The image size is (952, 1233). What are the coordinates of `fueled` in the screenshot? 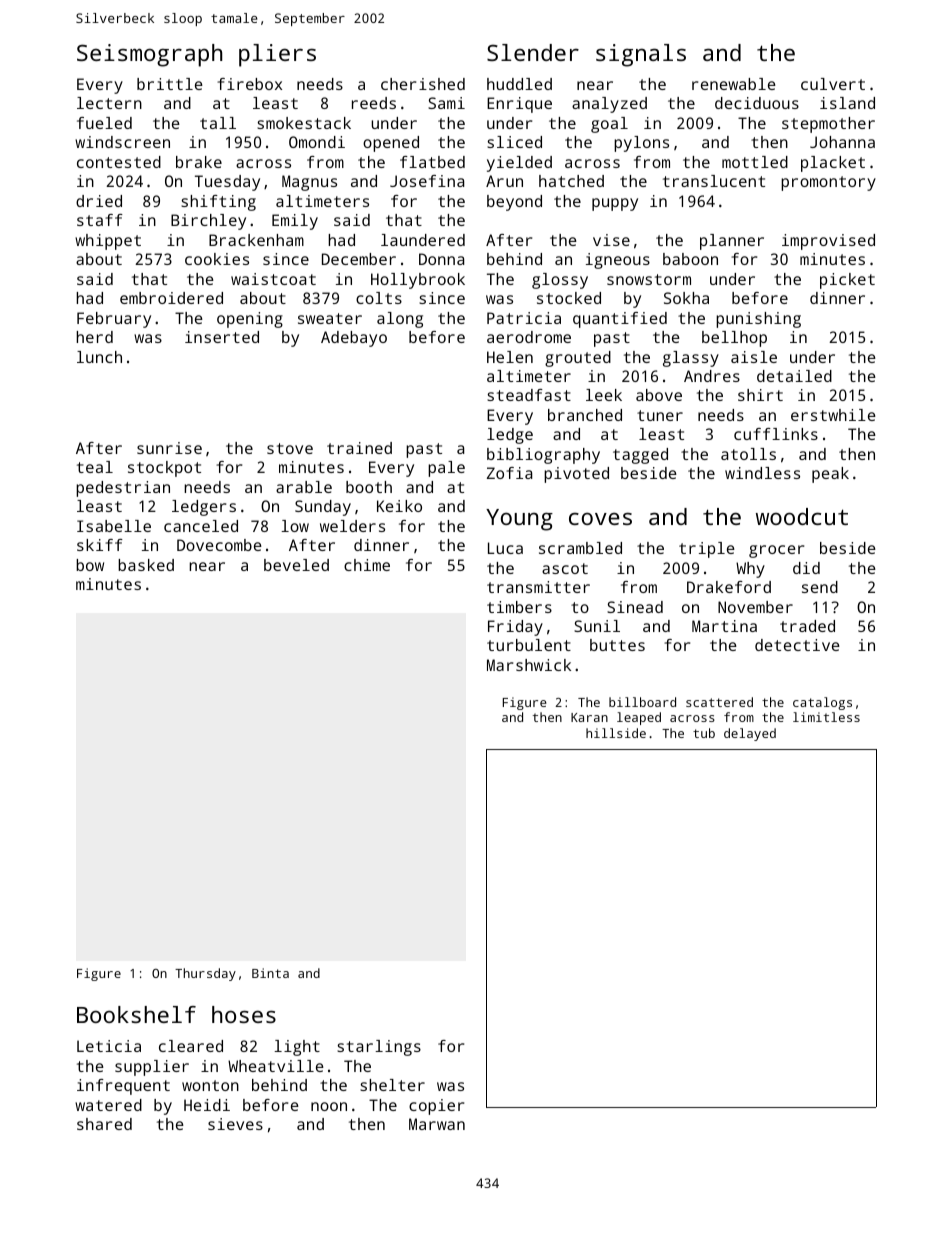 It's located at (104, 123).
